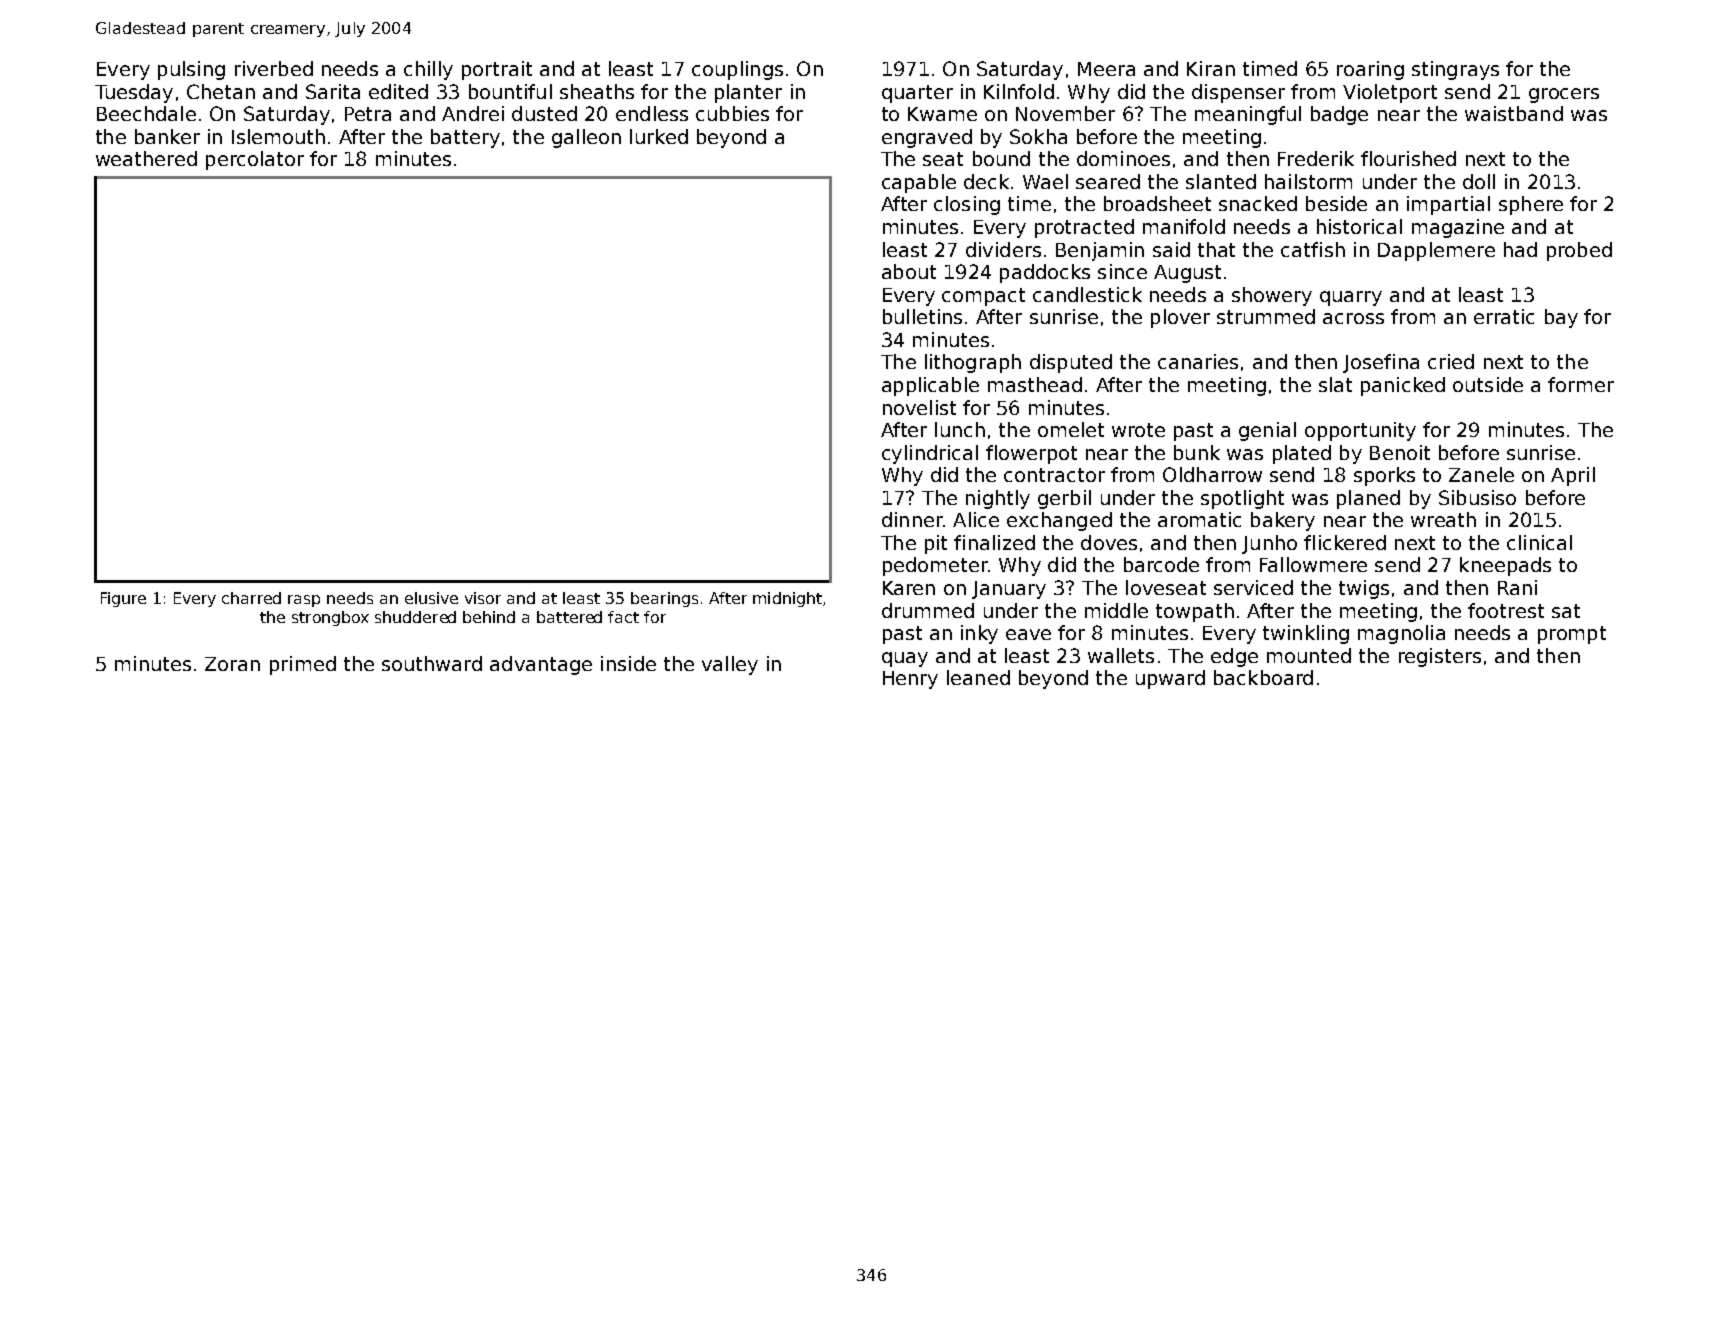  What do you see at coordinates (919, 407) in the document?
I see `novelist` at bounding box center [919, 407].
